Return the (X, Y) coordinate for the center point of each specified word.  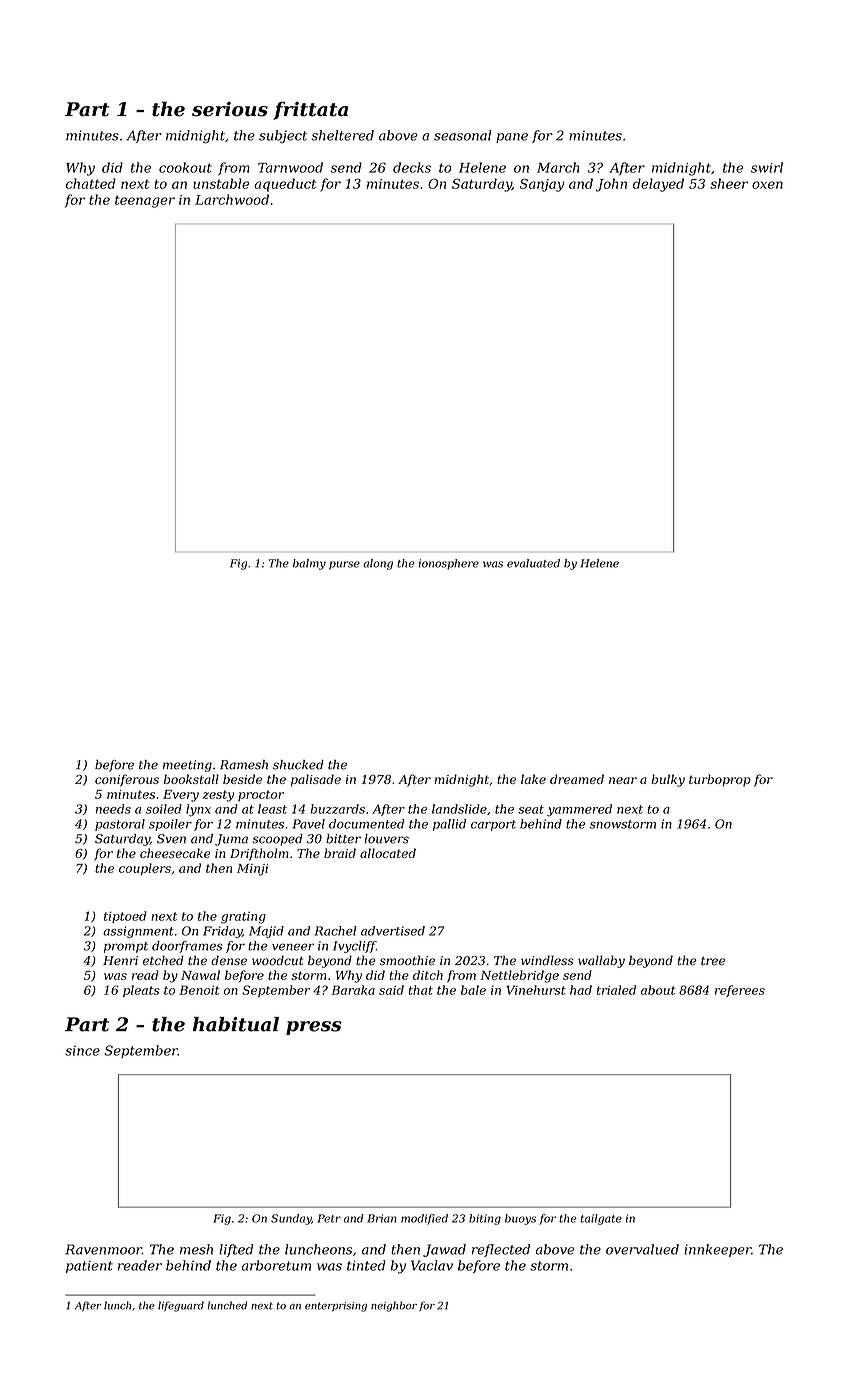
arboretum (276, 1265)
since (82, 1051)
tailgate (601, 1219)
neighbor (394, 1306)
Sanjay (542, 185)
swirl (767, 167)
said (391, 990)
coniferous (127, 780)
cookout (185, 167)
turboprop (720, 780)
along (378, 564)
